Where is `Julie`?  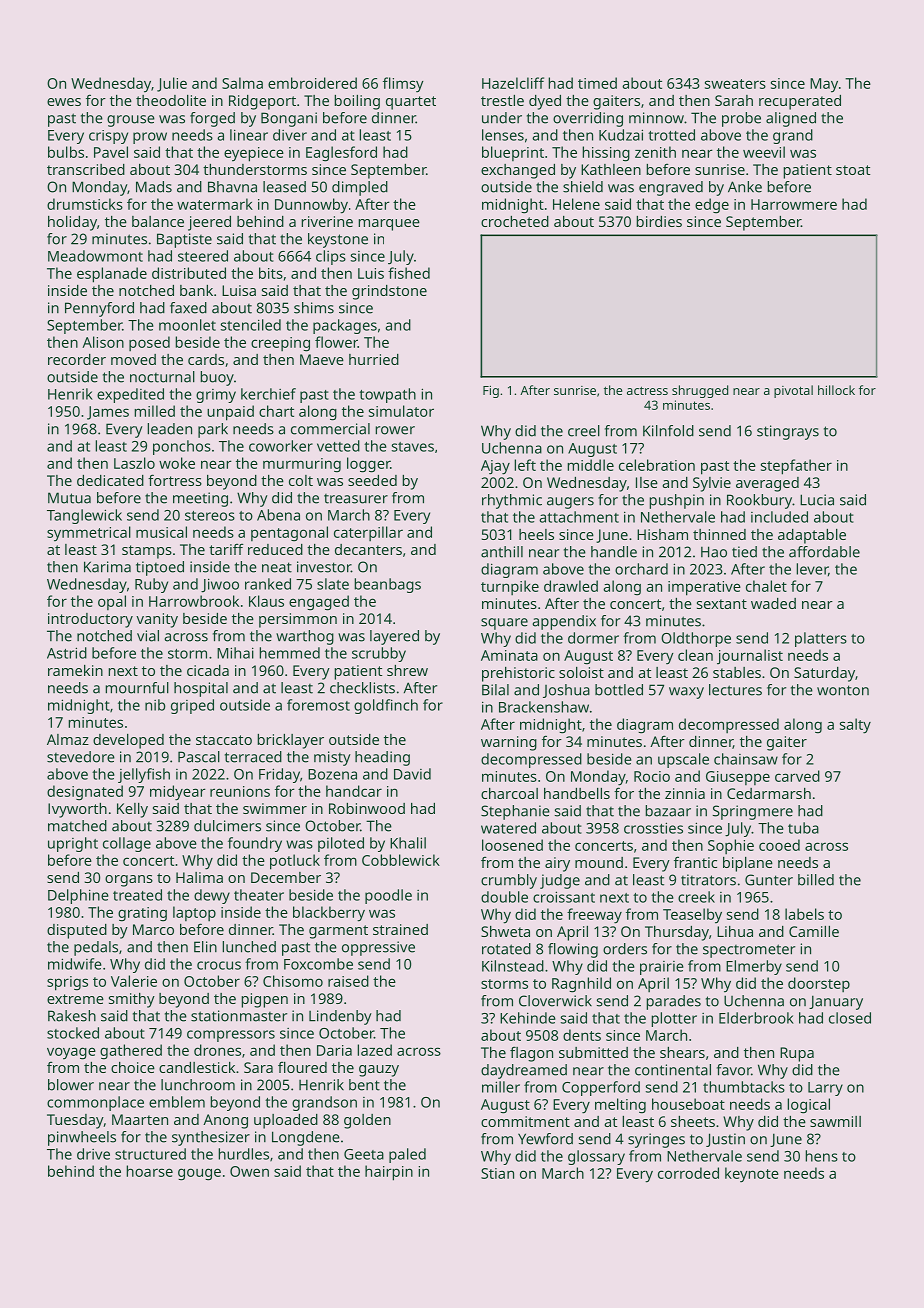
Julie is located at coordinates (172, 84).
